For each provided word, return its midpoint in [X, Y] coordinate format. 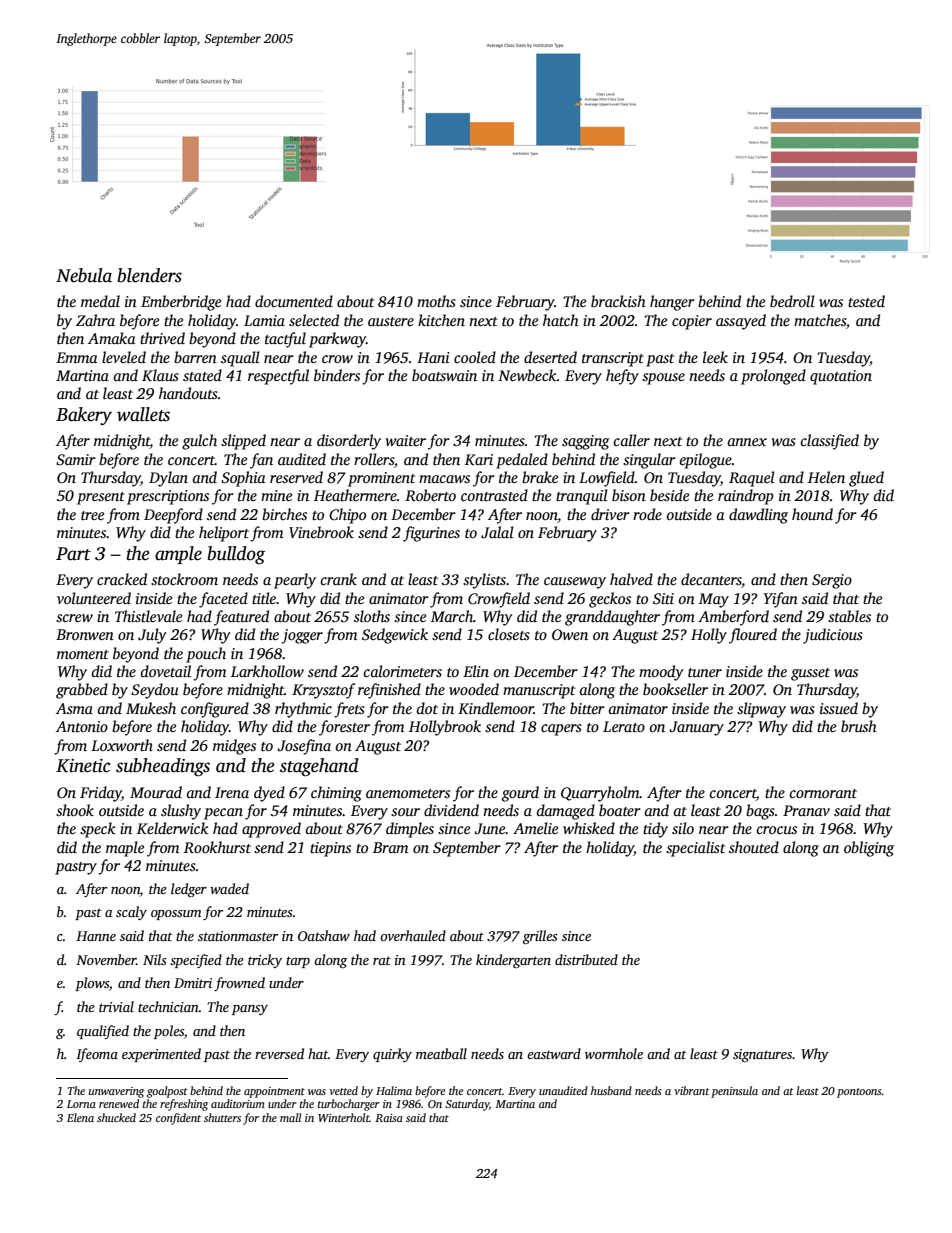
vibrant [691, 1090]
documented [294, 301]
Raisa [389, 1118]
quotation [841, 377]
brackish [618, 301]
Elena [80, 1117]
